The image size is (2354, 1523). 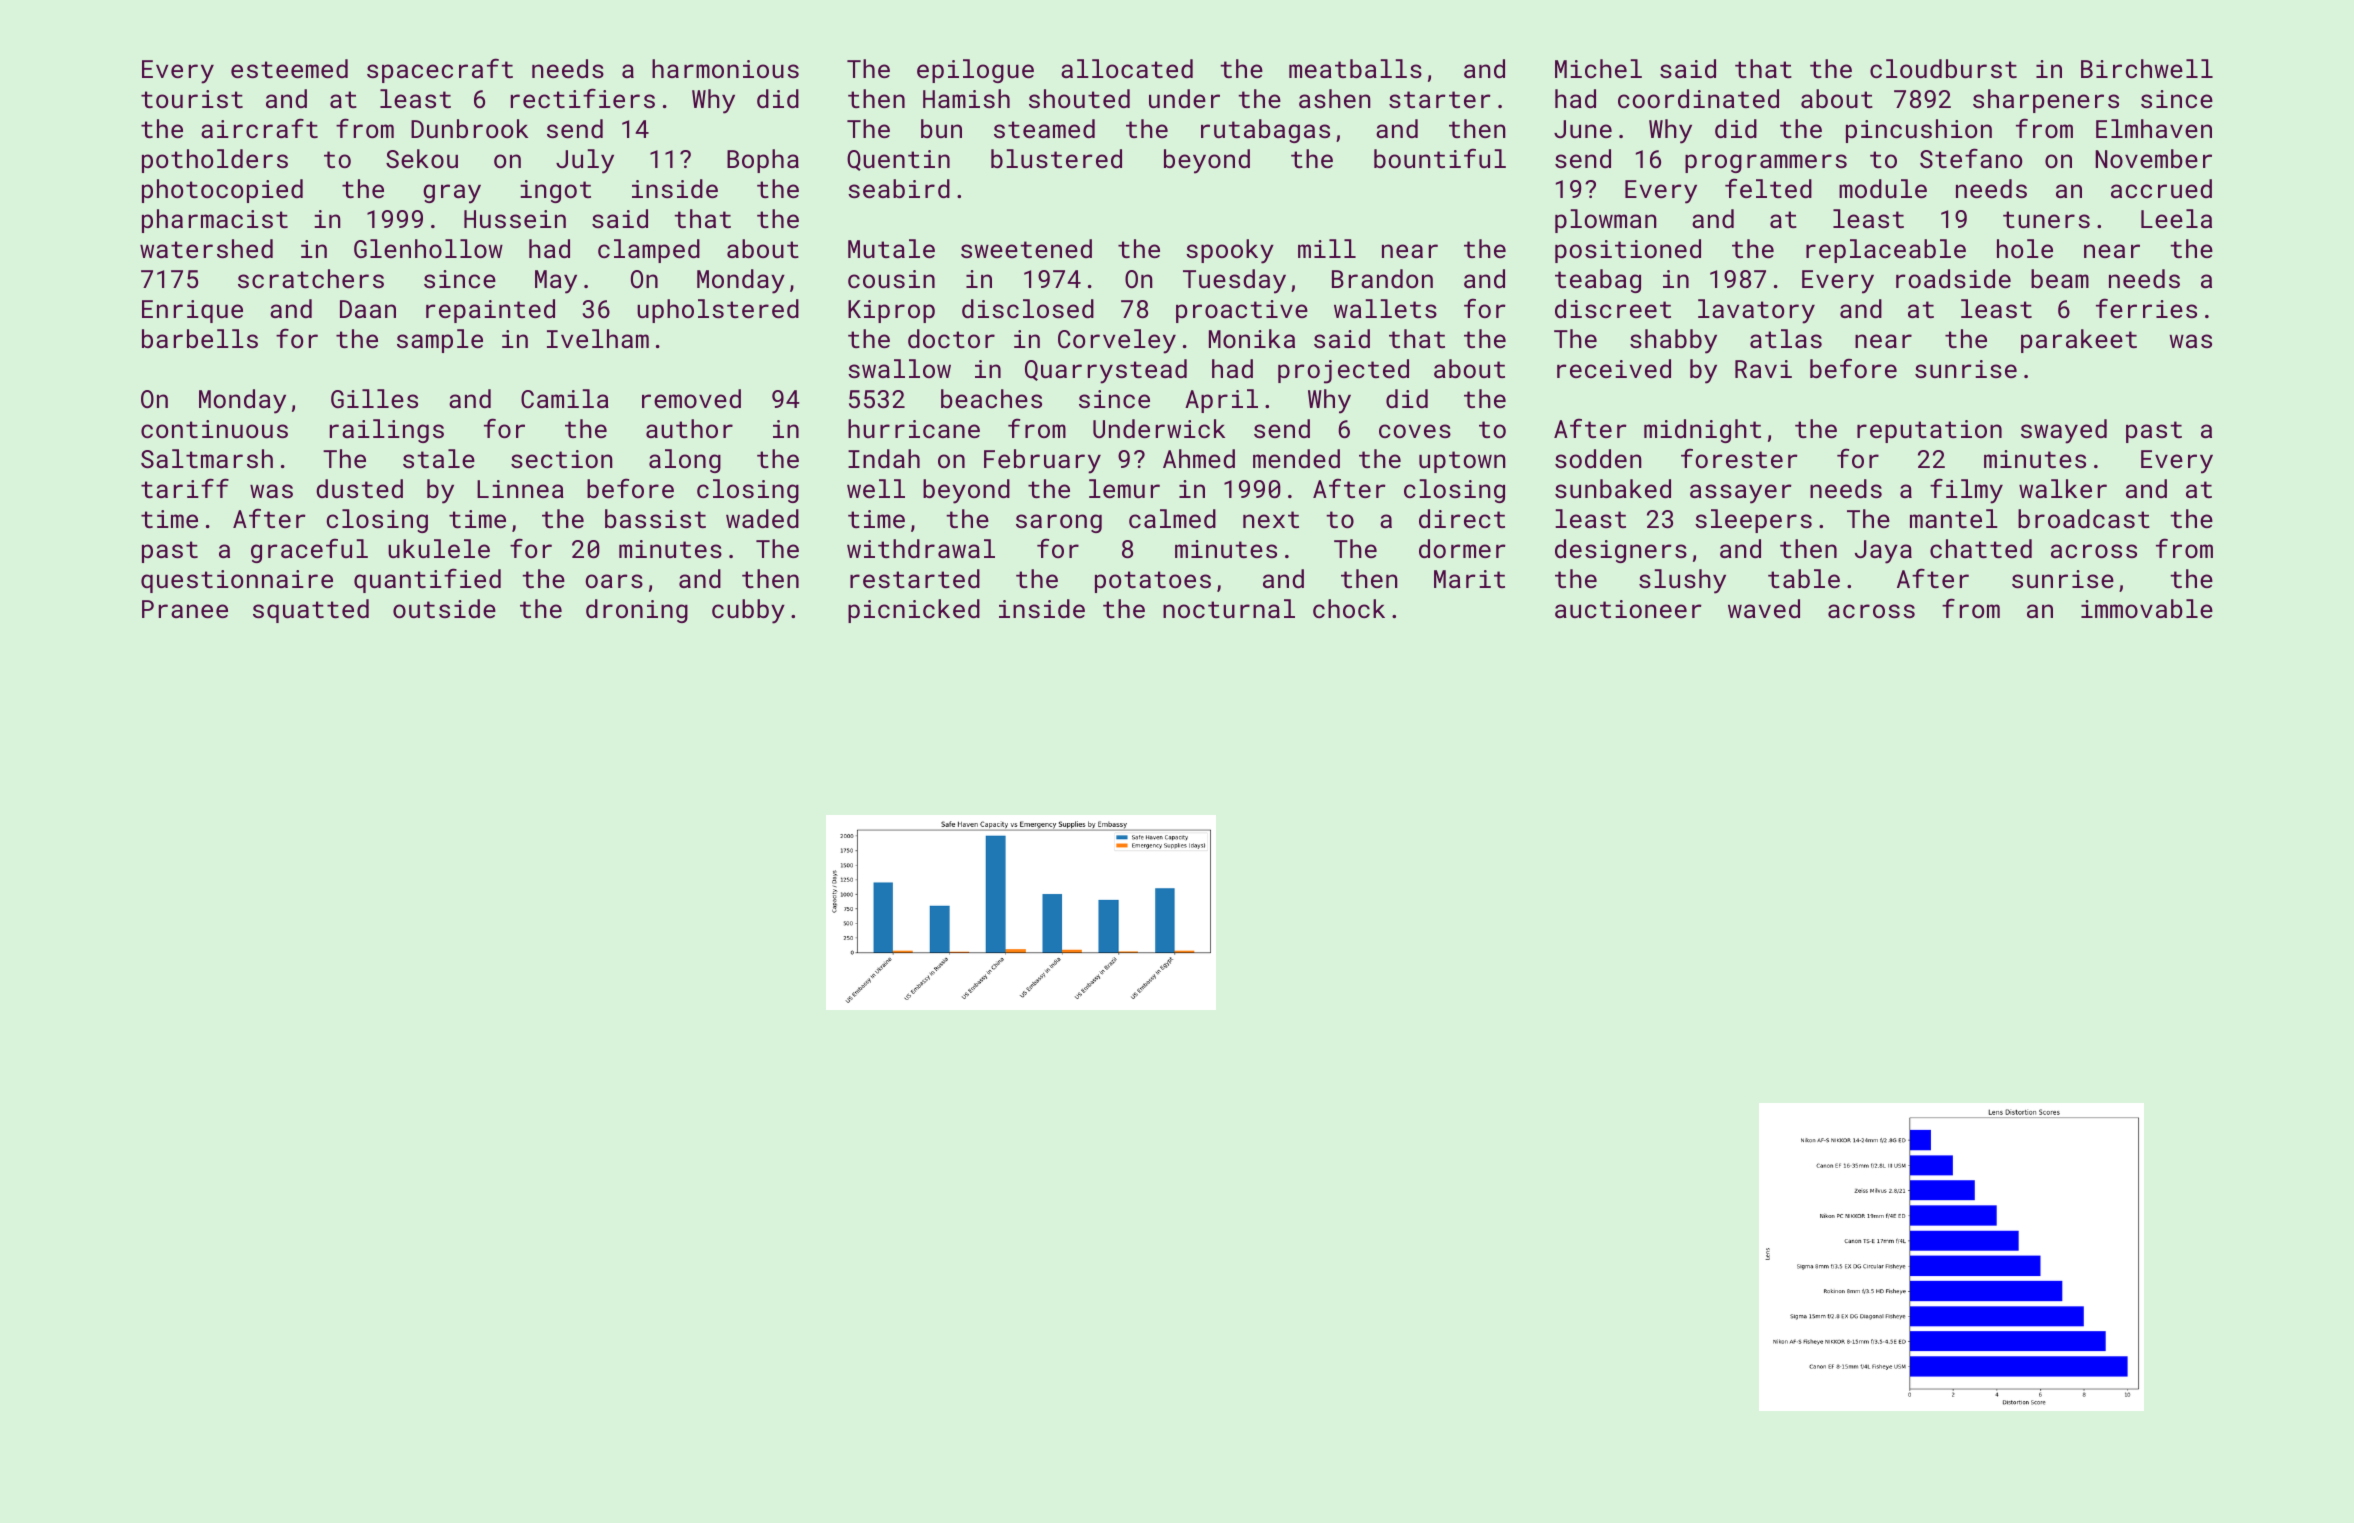 I want to click on Hamish, so click(x=966, y=98).
